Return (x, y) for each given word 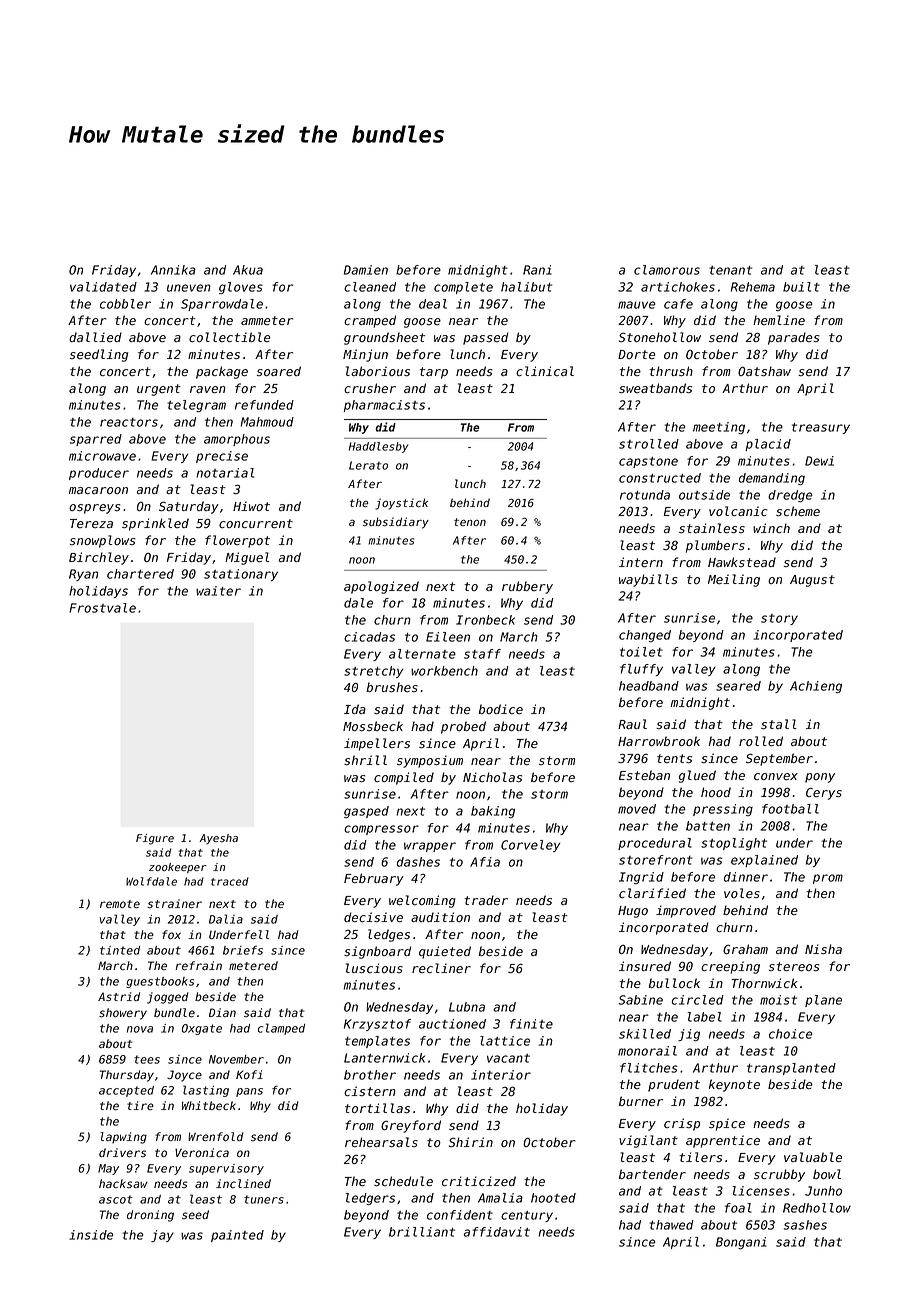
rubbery (527, 587)
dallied (95, 337)
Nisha (823, 949)
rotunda (645, 495)
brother (370, 1075)
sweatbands (655, 388)
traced (230, 881)
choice (790, 1034)
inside (91, 1235)
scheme (798, 511)
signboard (377, 952)
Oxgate (202, 1029)
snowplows (102, 541)
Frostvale (102, 608)
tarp (434, 373)
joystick (401, 504)
